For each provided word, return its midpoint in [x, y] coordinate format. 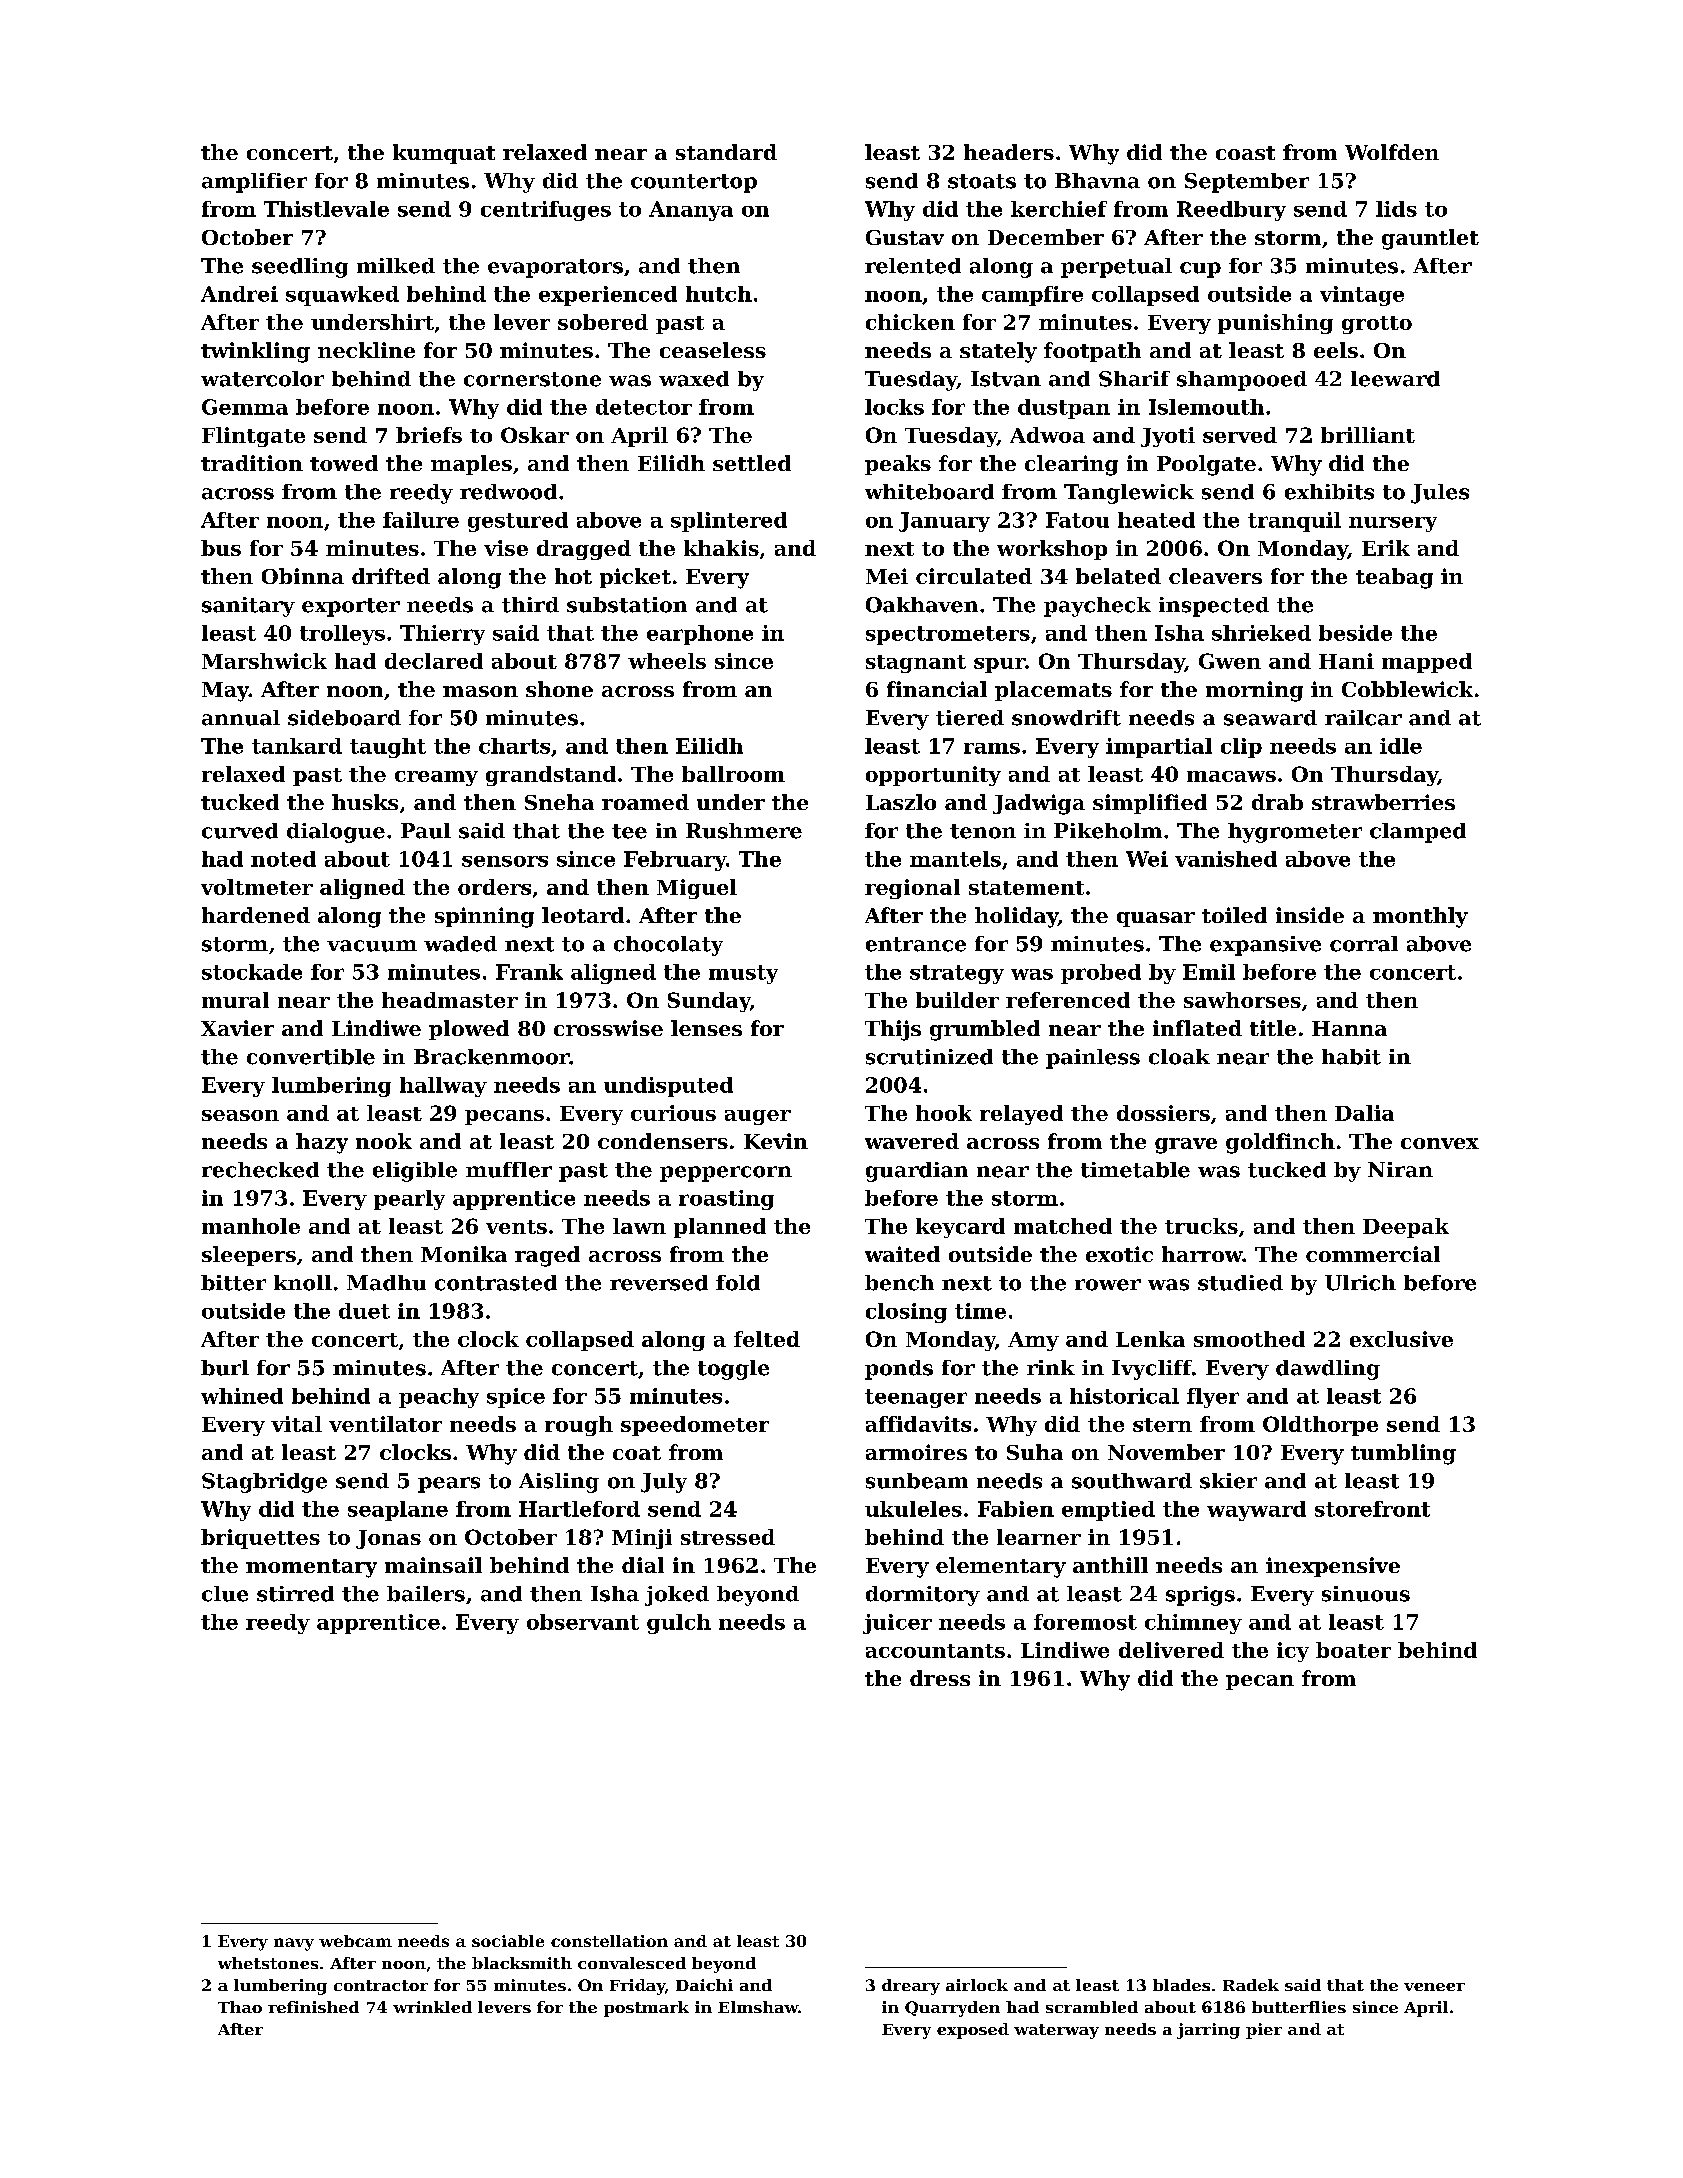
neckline [366, 350]
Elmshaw [758, 2007]
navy [294, 1944]
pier [1264, 2031]
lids [1396, 209]
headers [1009, 152]
